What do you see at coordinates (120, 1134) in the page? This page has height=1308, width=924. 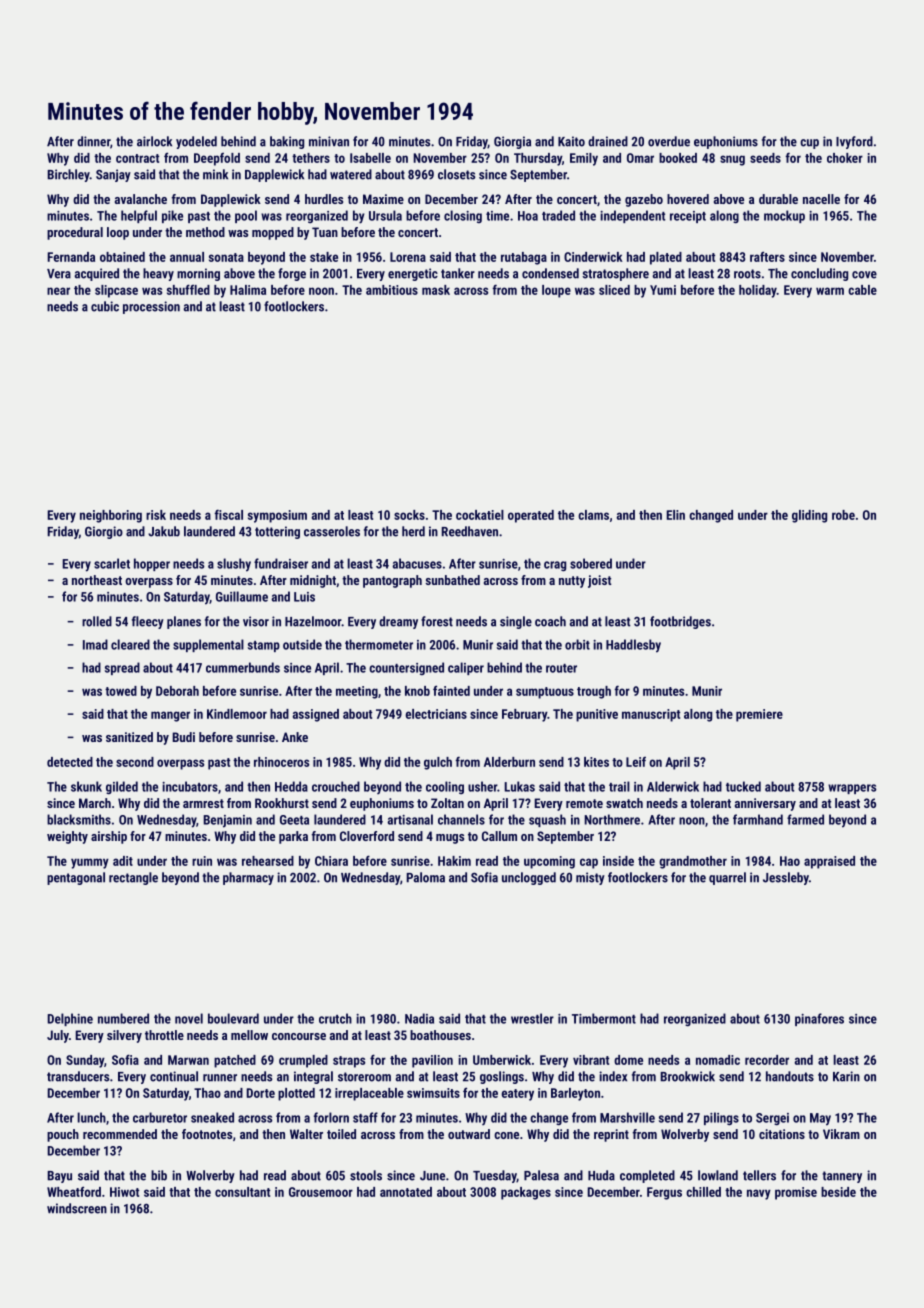 I see `recommended` at bounding box center [120, 1134].
